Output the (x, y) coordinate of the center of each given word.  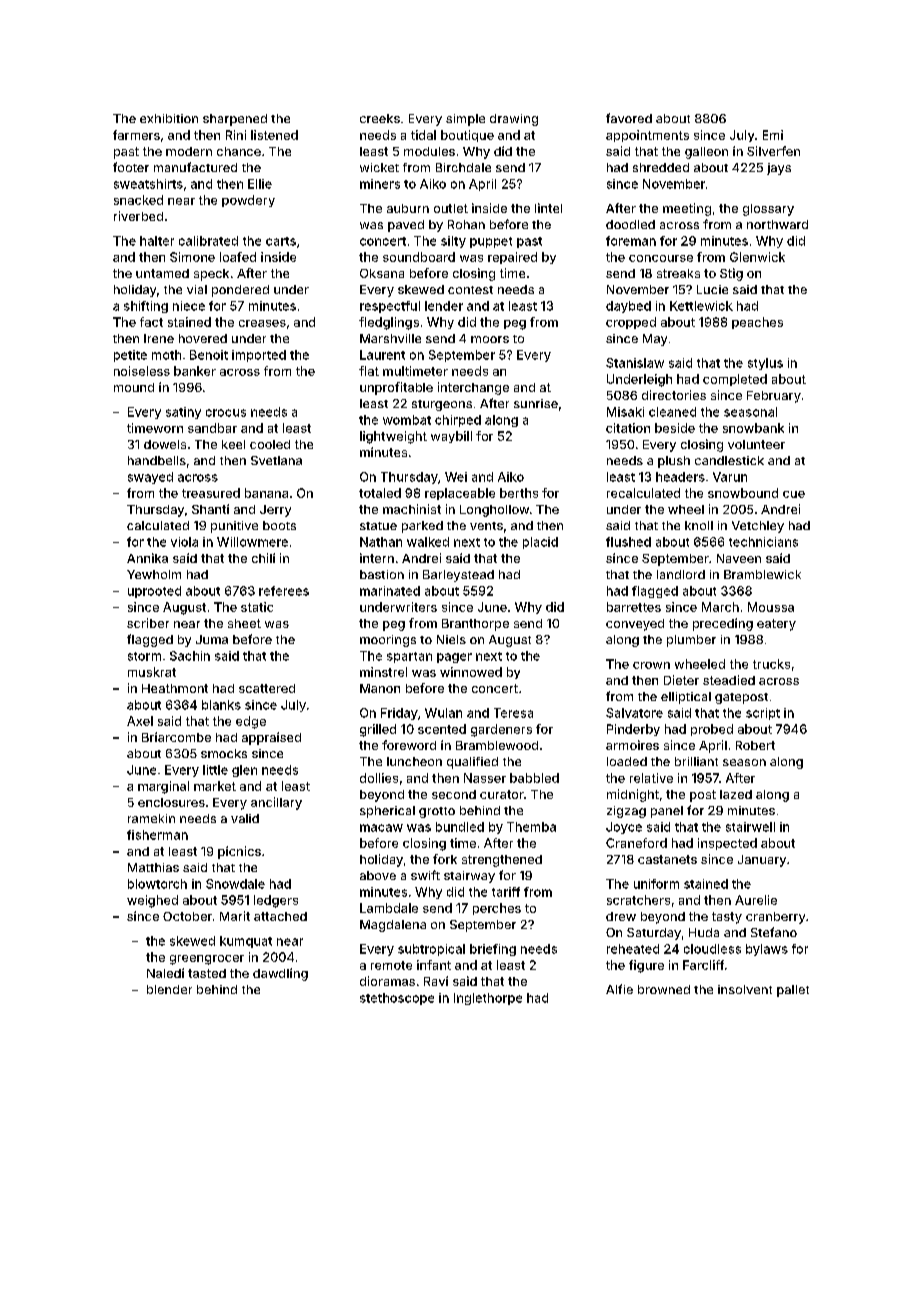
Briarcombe (176, 737)
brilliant (696, 761)
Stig (731, 274)
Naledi (165, 973)
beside (675, 428)
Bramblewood (497, 745)
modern (189, 151)
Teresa (513, 713)
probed (712, 730)
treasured (211, 493)
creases (262, 323)
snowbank (753, 428)
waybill (451, 437)
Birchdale (463, 167)
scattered (267, 688)
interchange (473, 388)
